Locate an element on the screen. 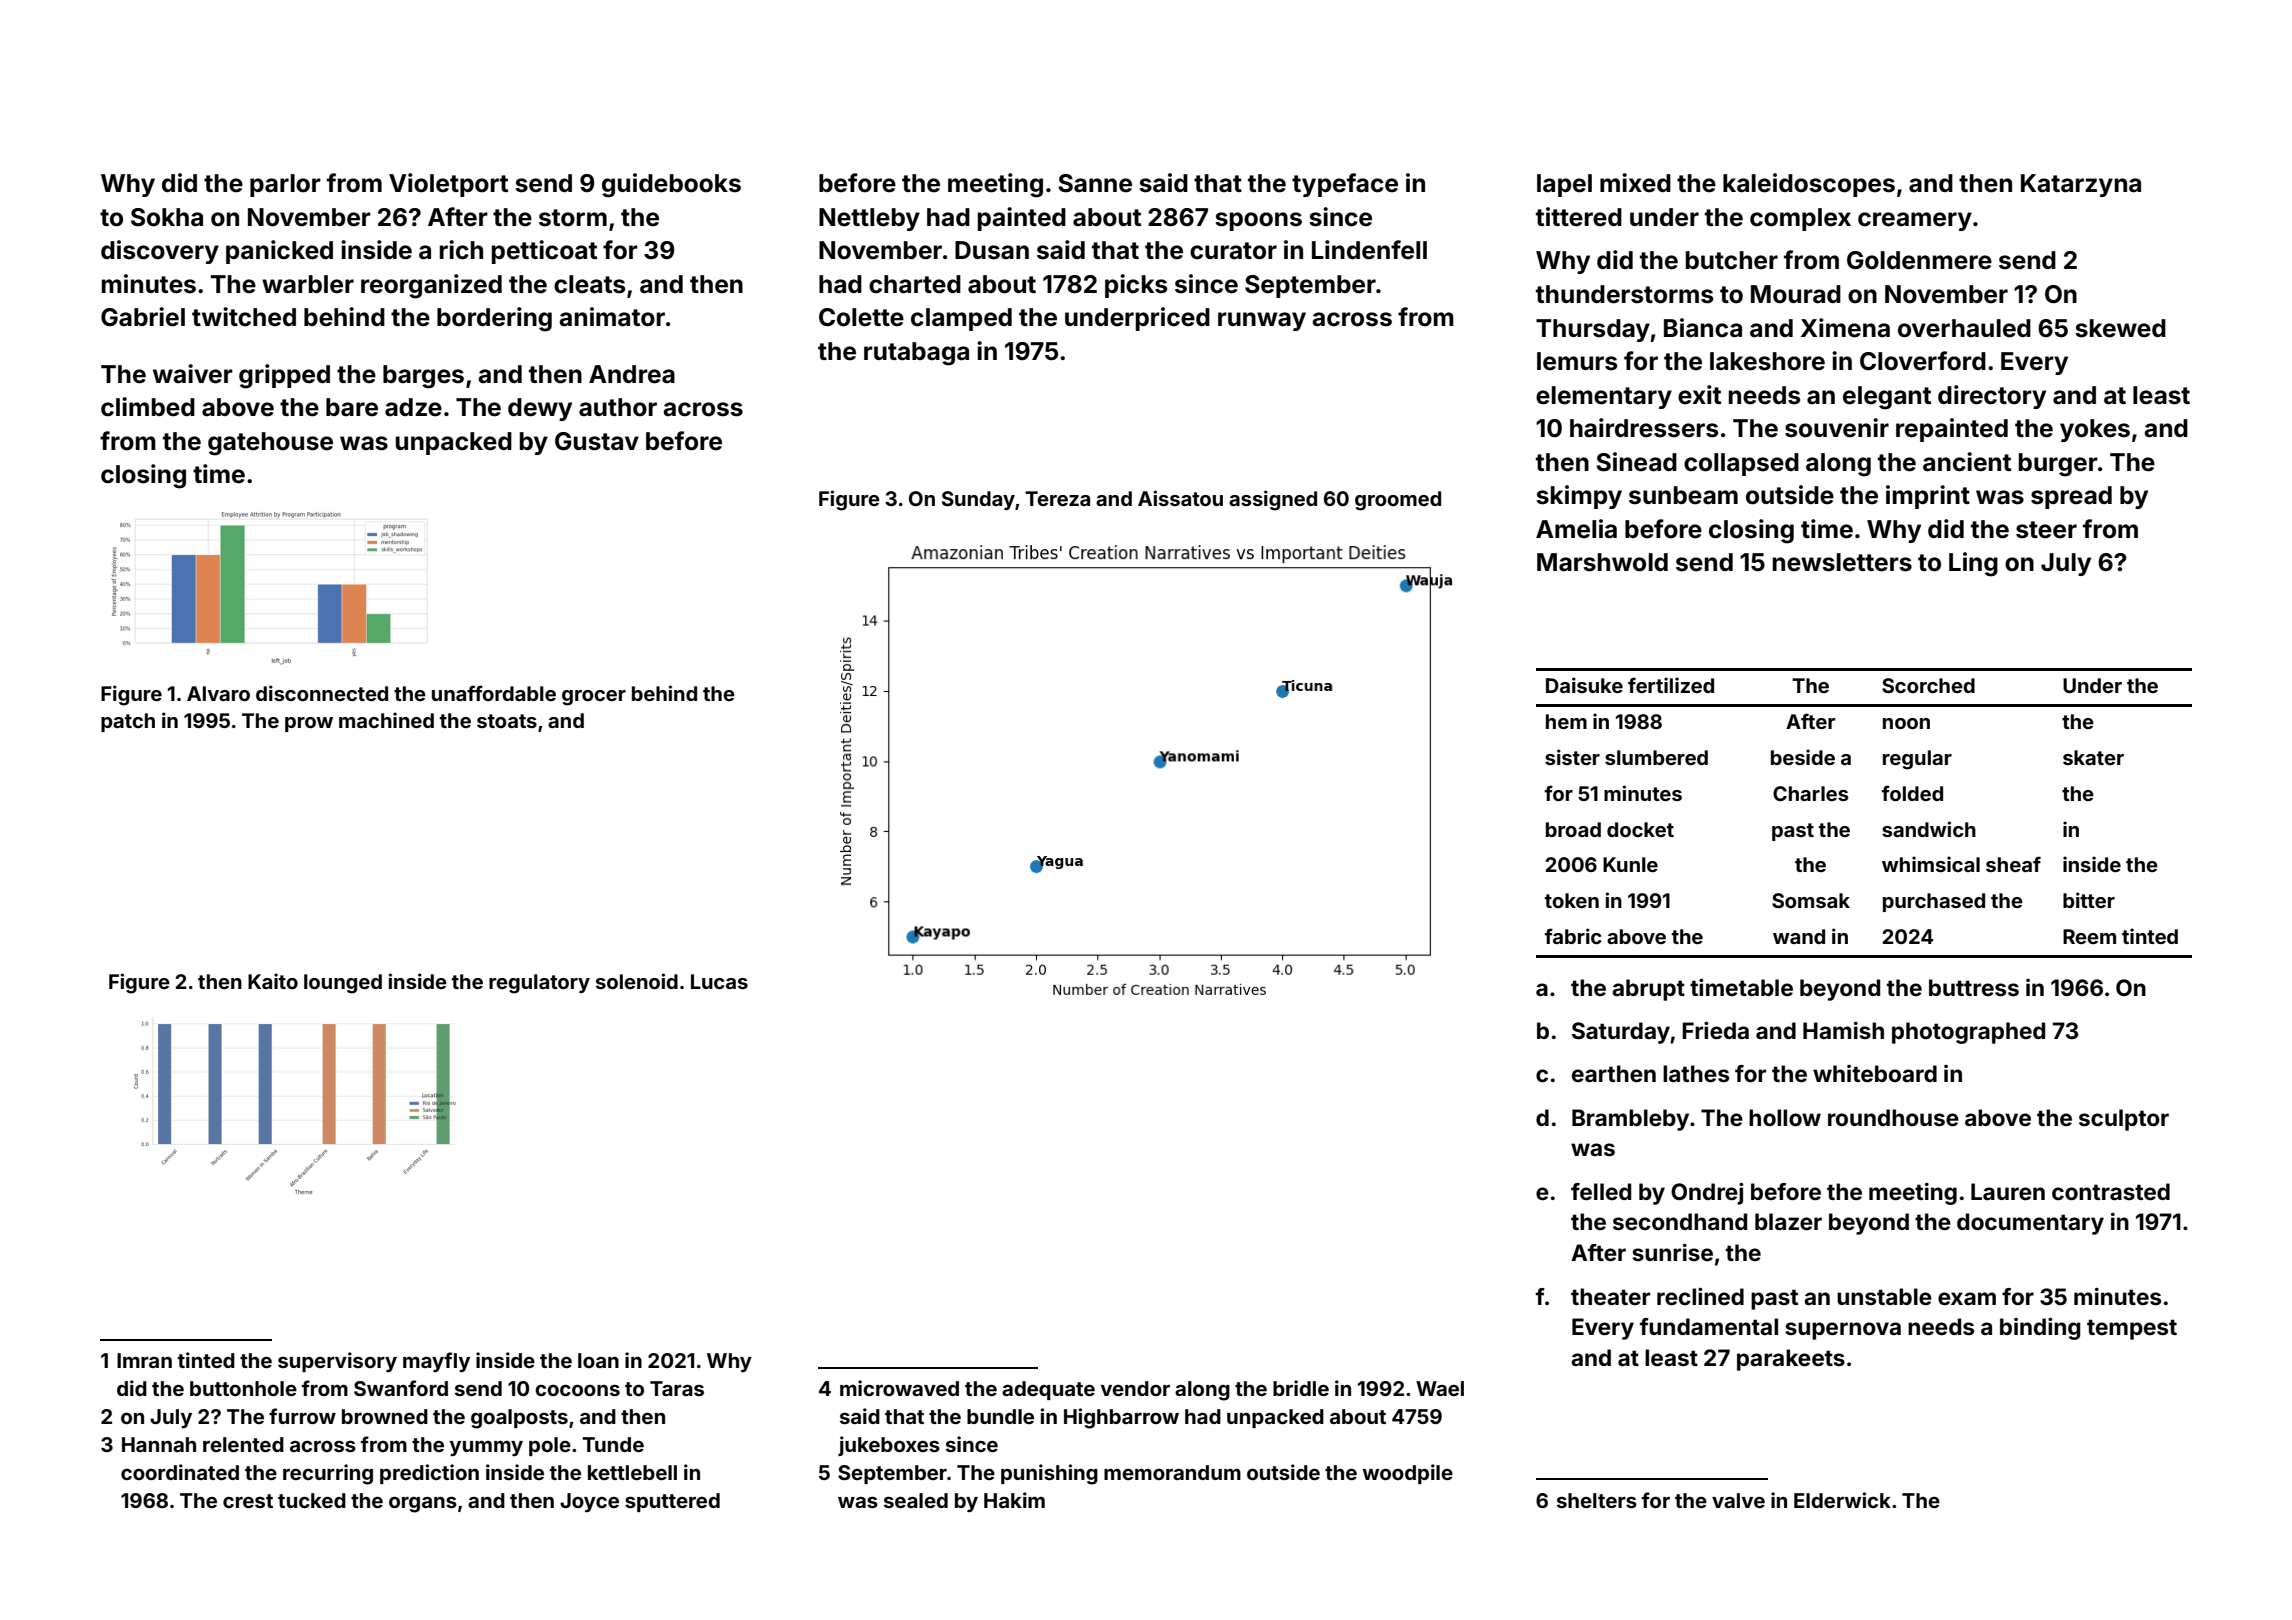  crest is located at coordinates (248, 1501).
